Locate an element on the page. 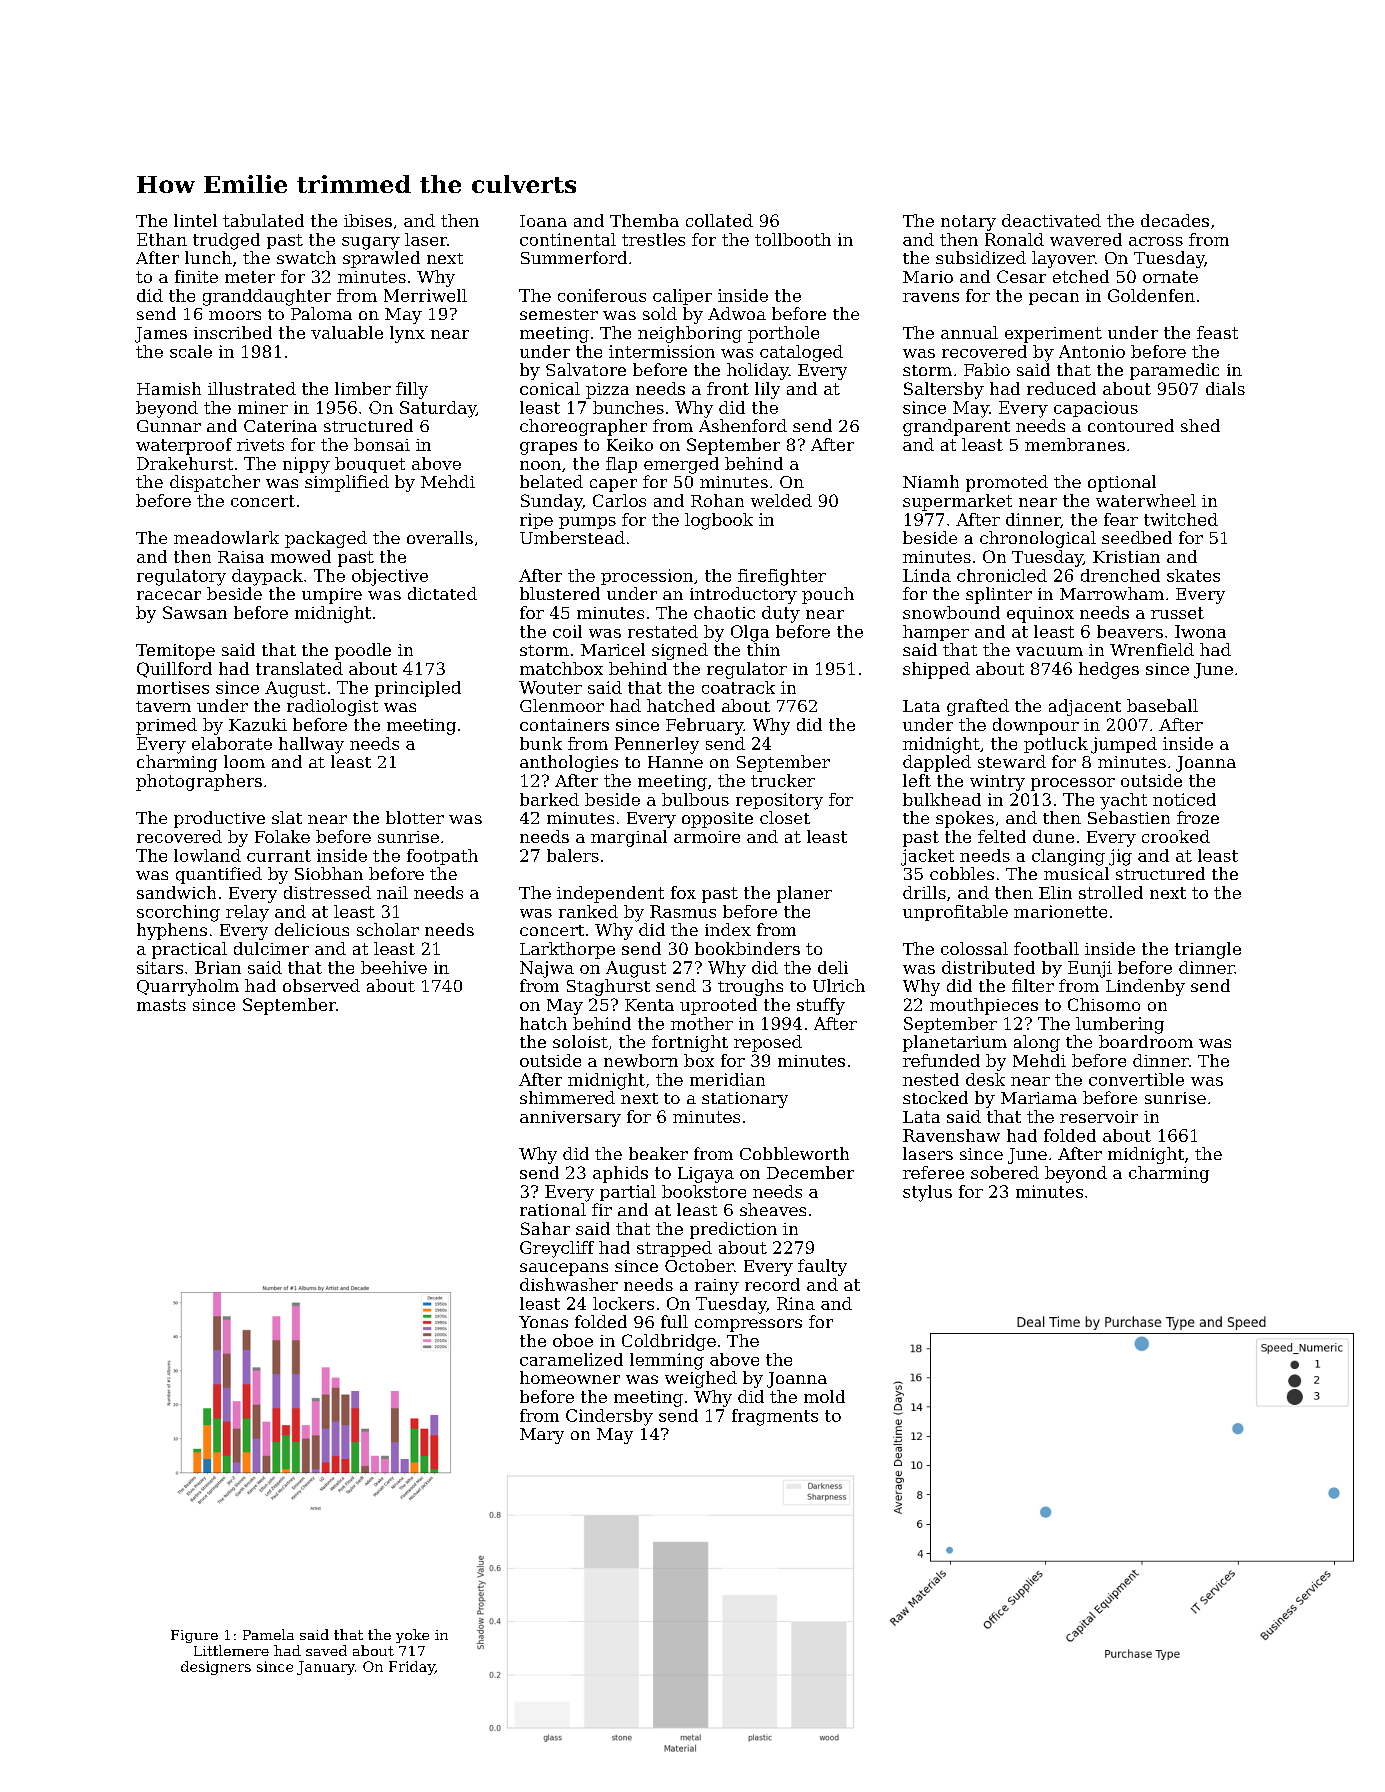 This document has height=1792, width=1385. sitars is located at coordinates (160, 967).
